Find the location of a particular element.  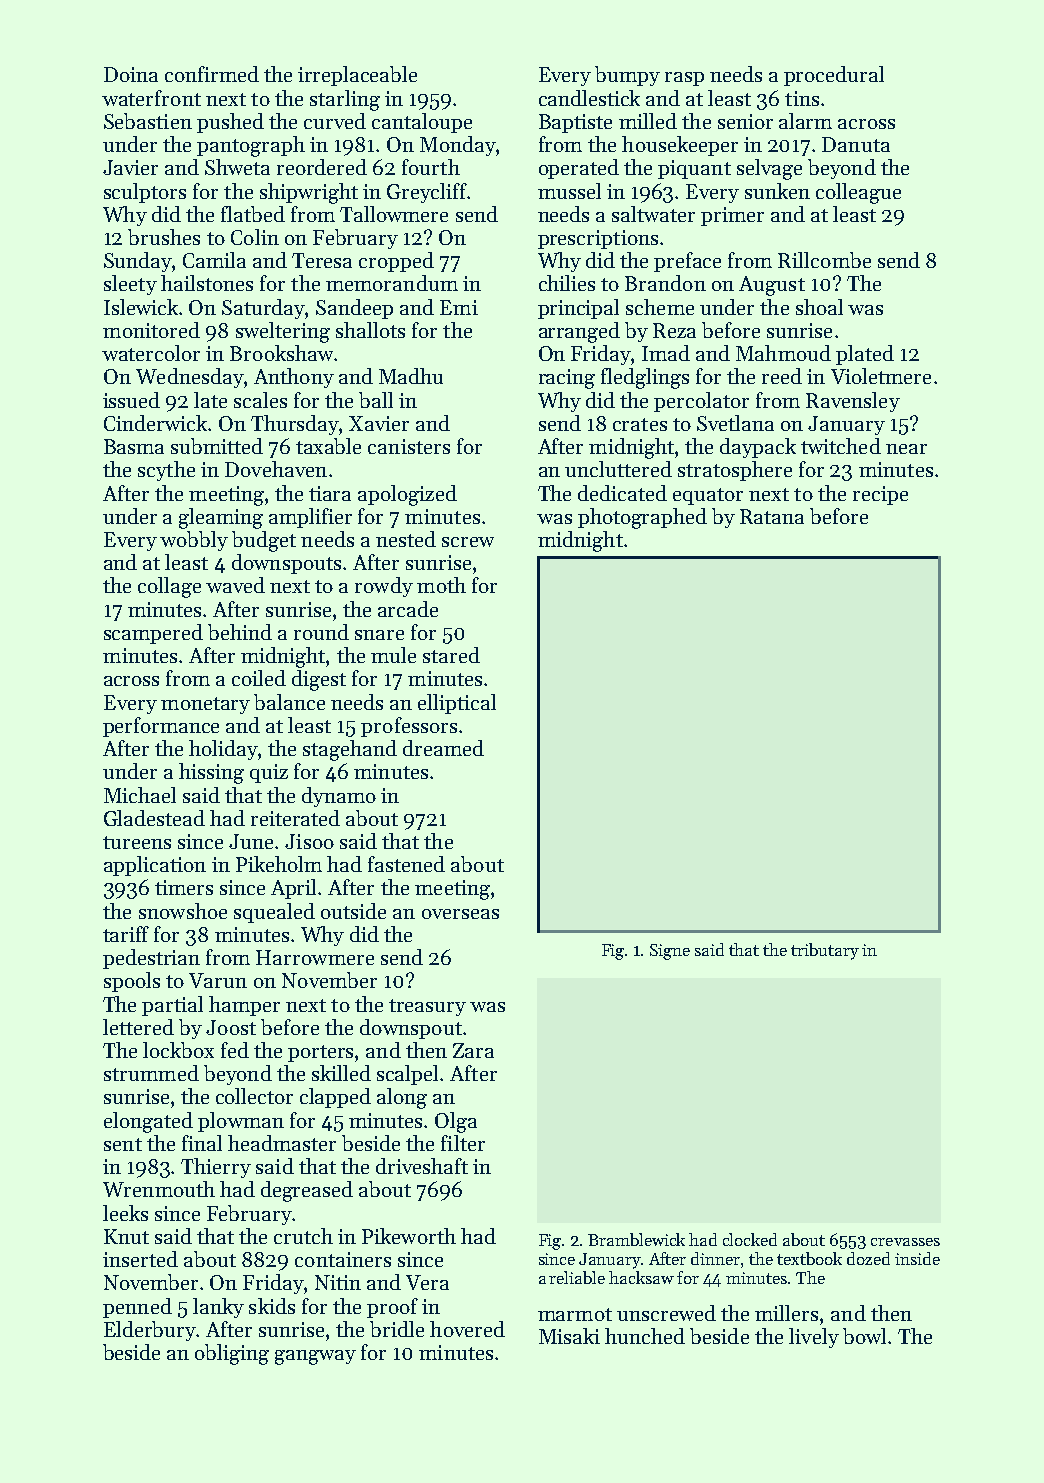

fastened is located at coordinates (406, 864).
